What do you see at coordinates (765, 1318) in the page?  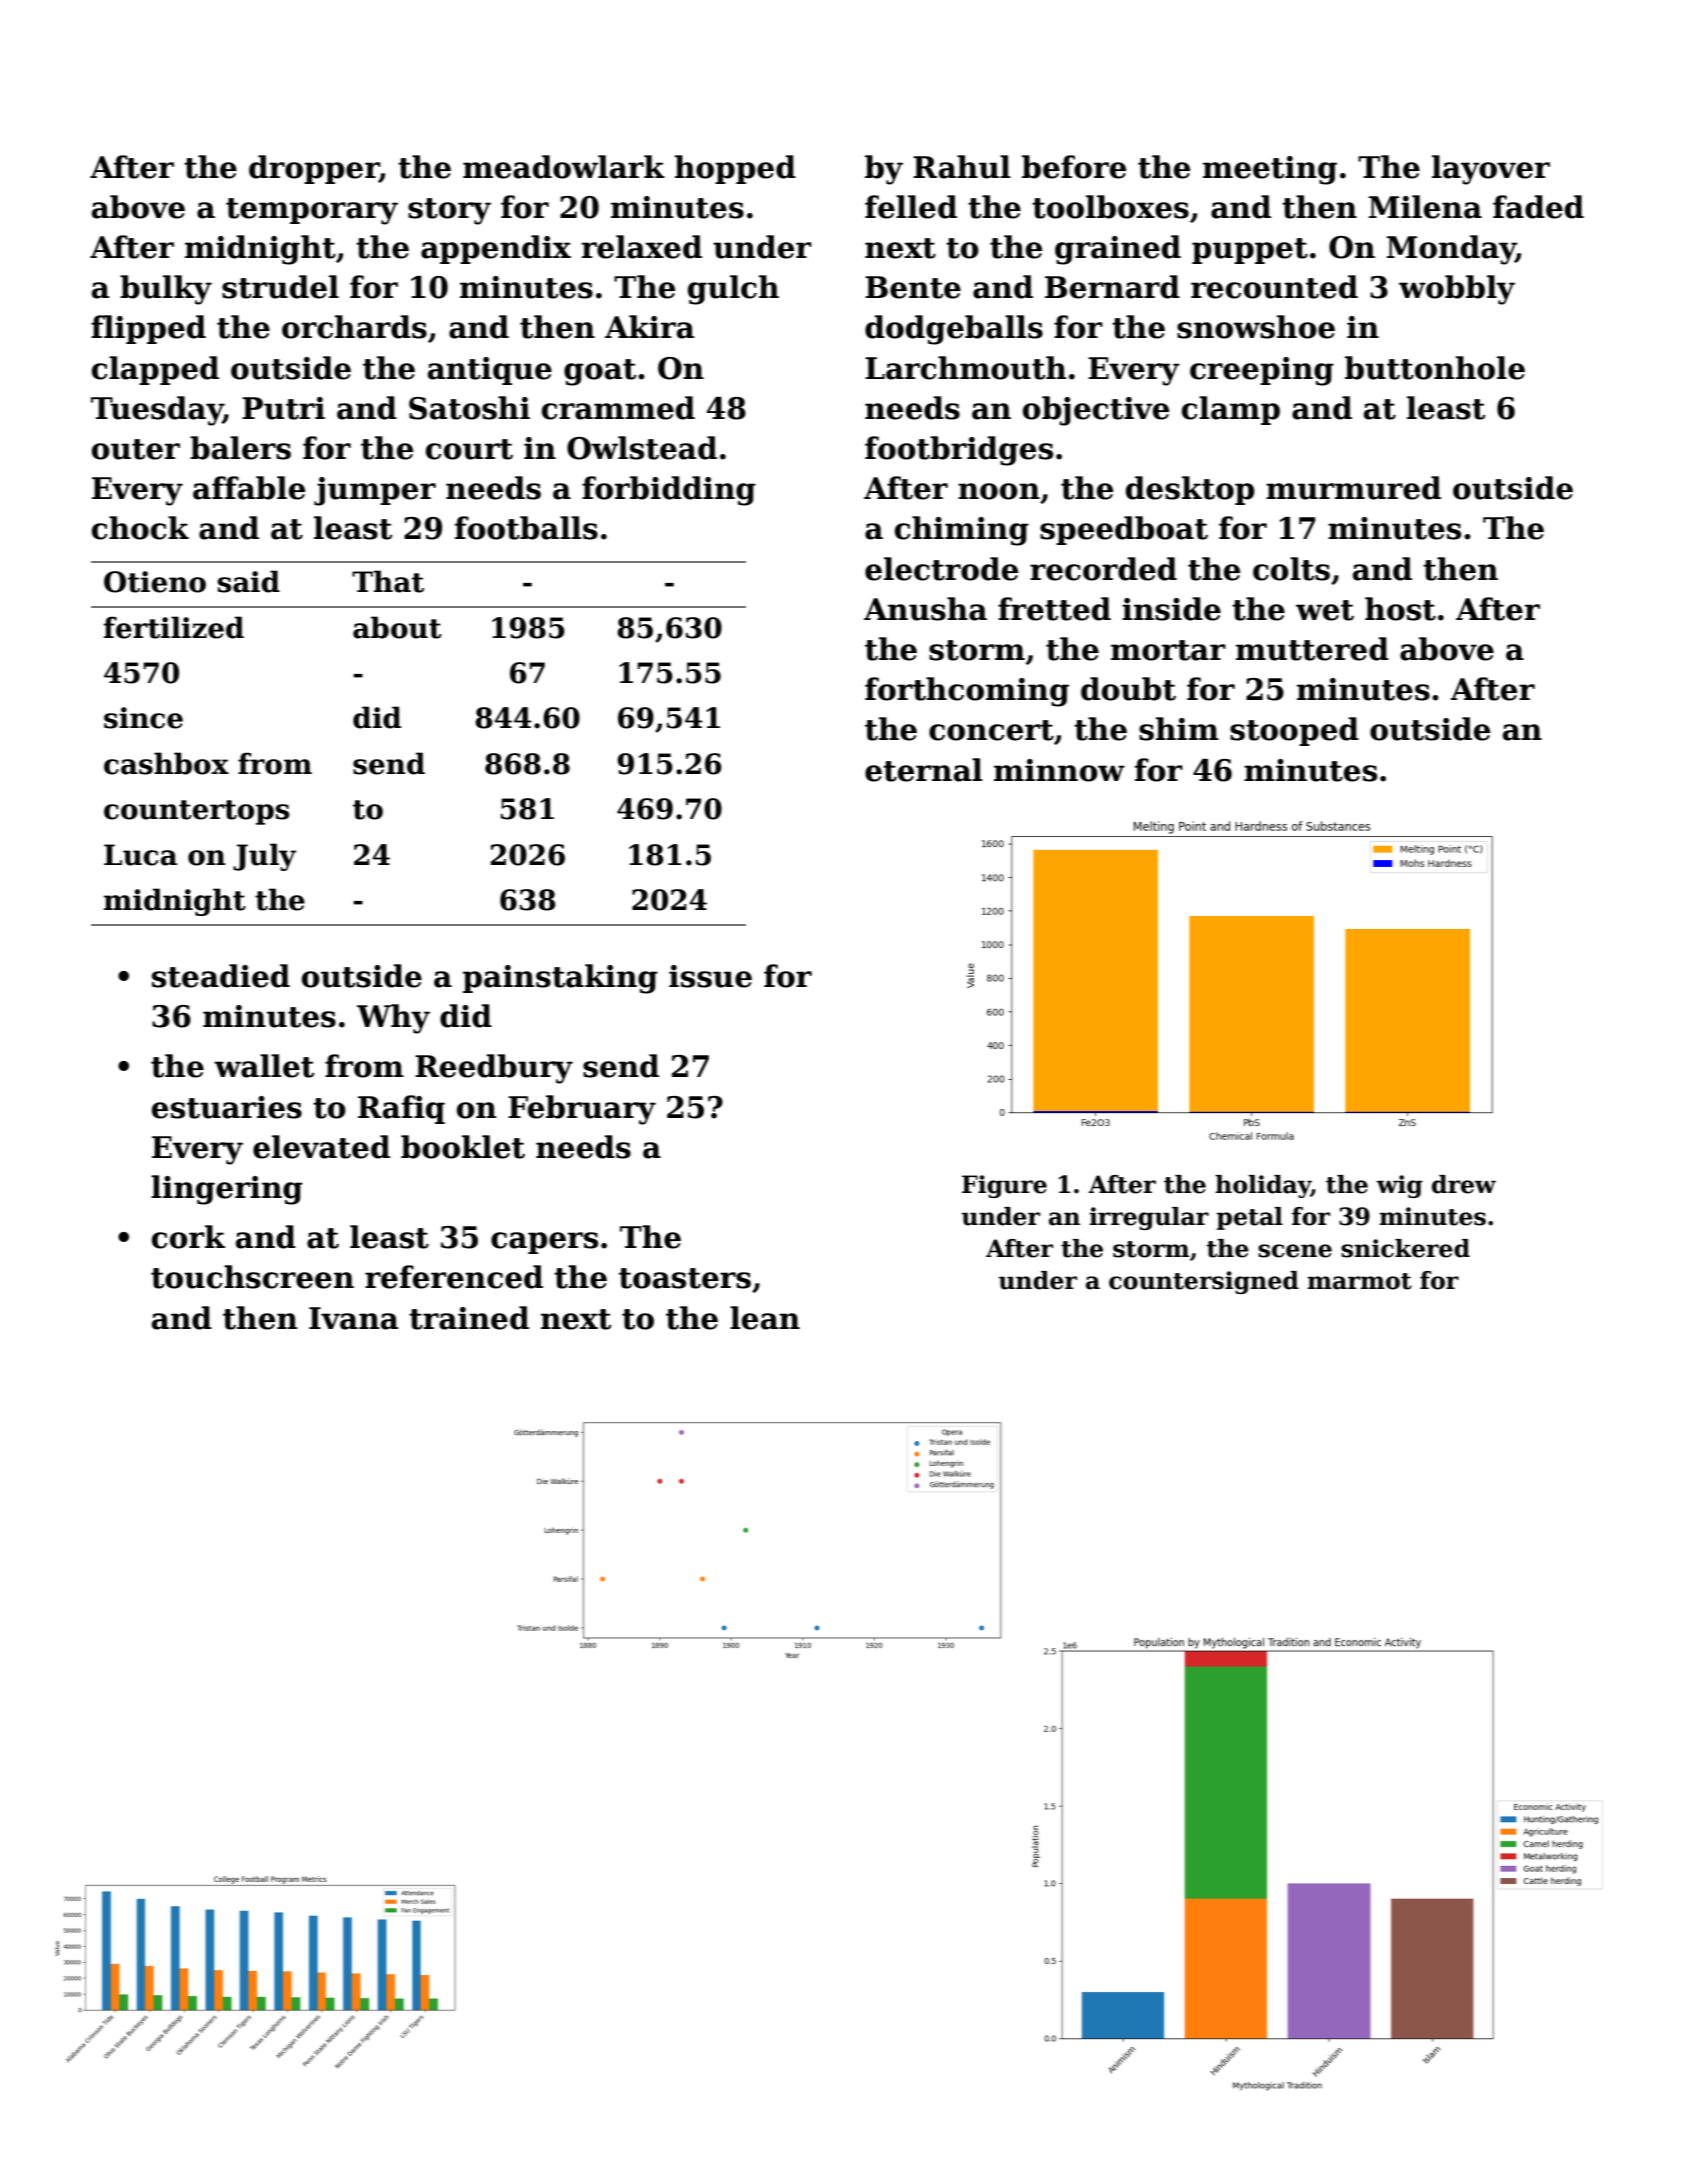 I see `lean` at bounding box center [765, 1318].
